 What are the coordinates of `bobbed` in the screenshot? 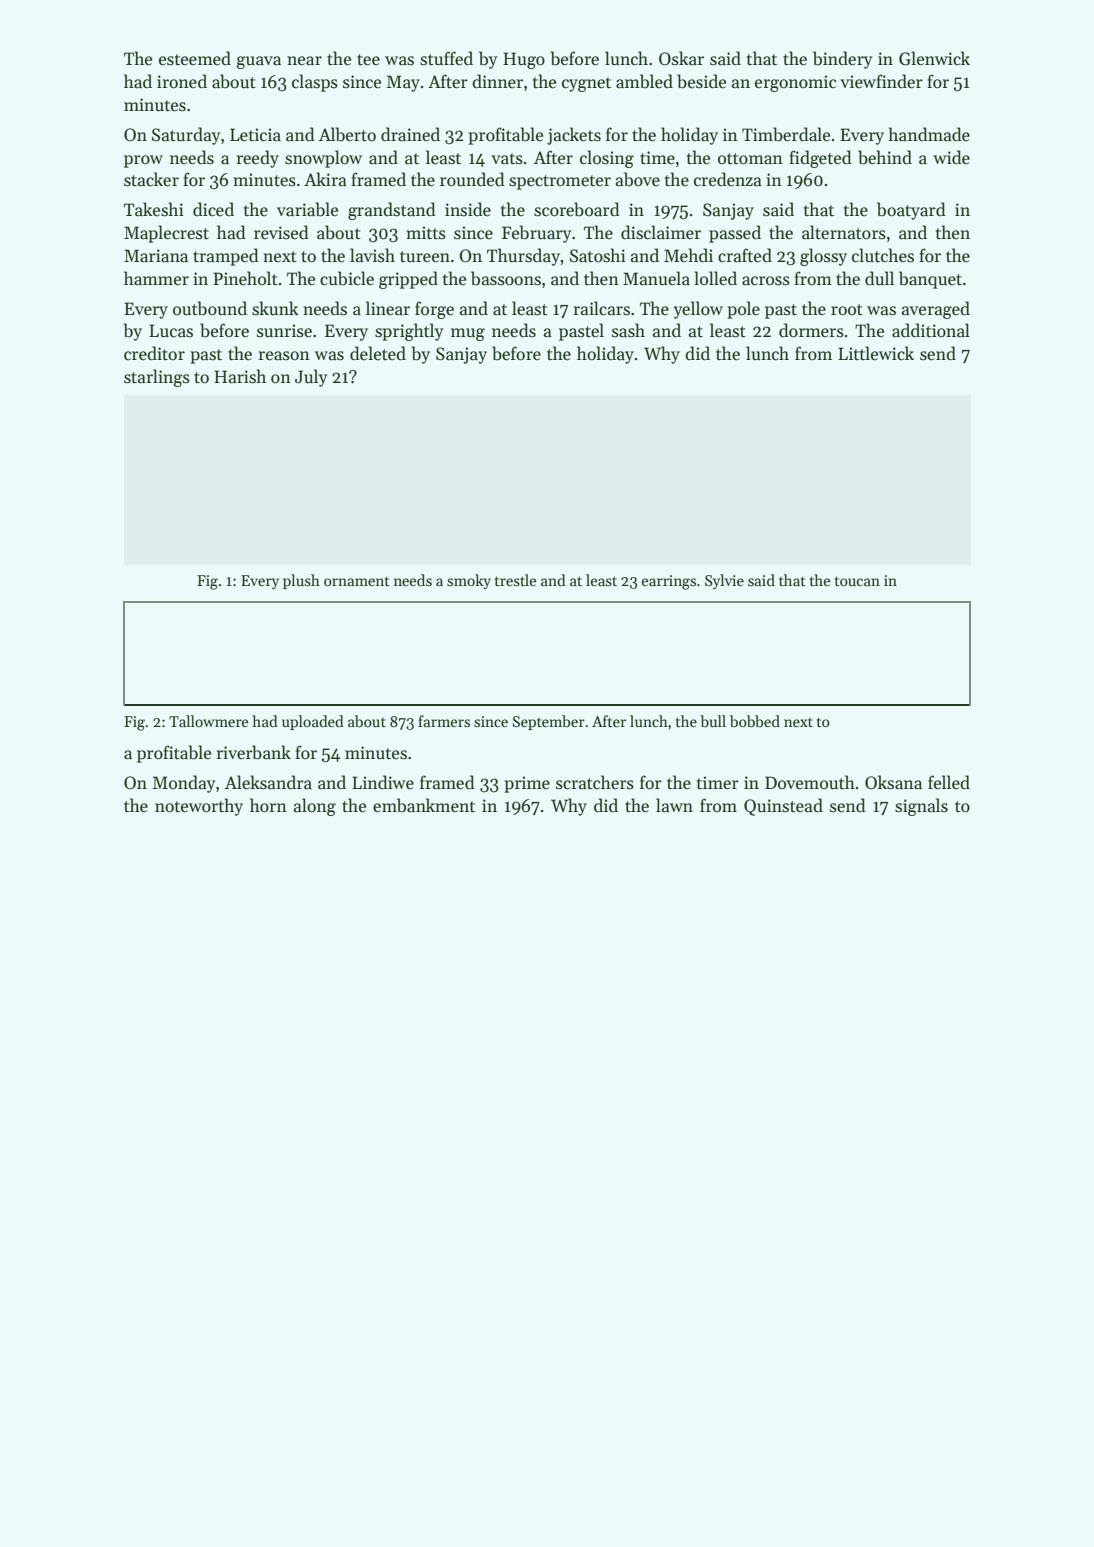 It's located at (755, 721).
